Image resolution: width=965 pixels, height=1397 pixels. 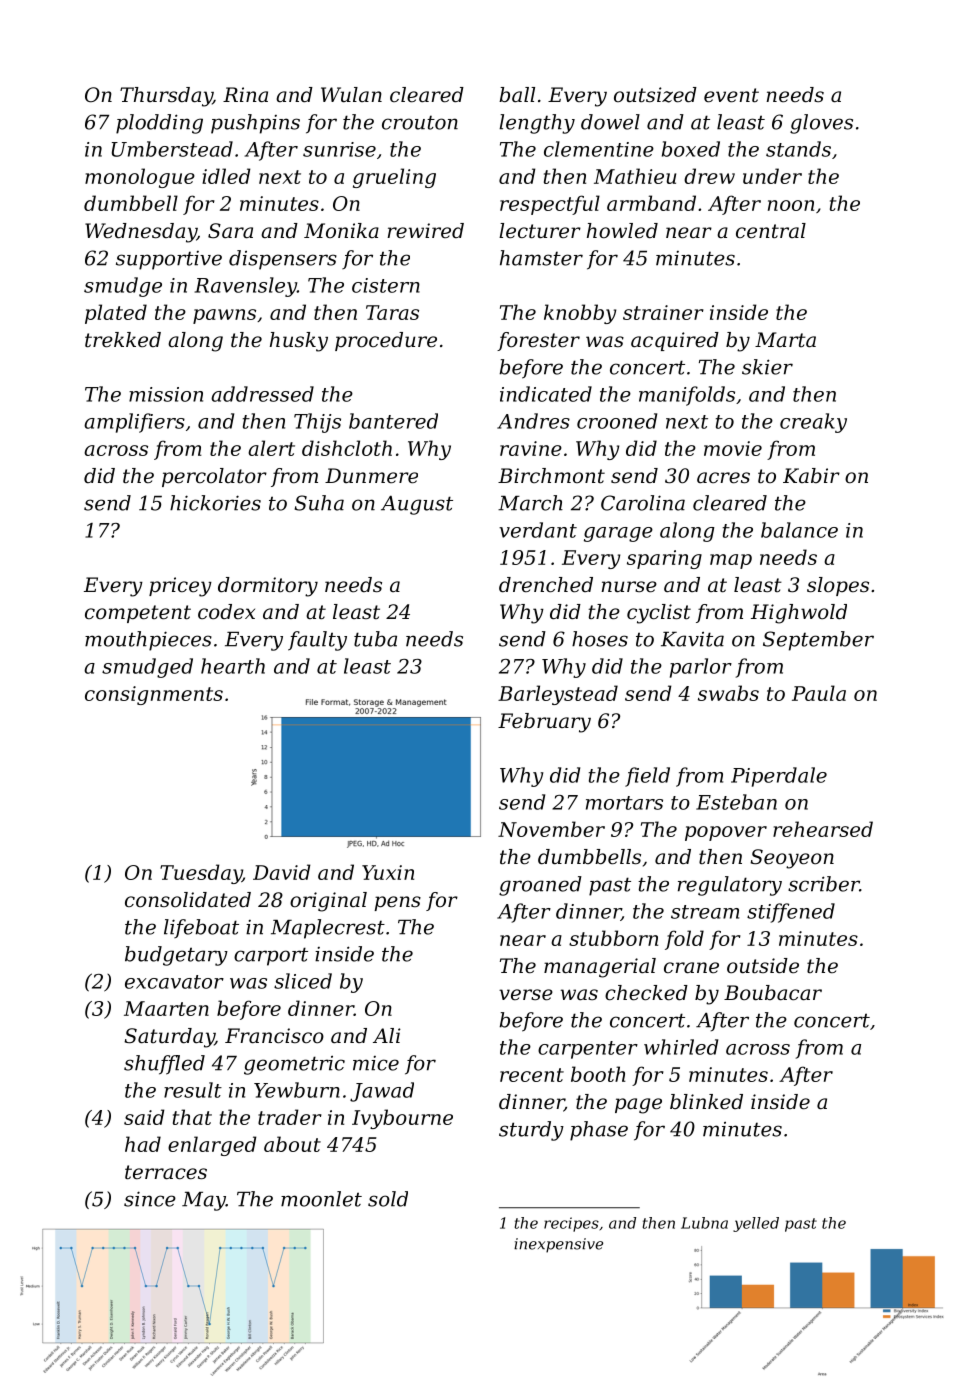 I want to click on crane, so click(x=691, y=968).
